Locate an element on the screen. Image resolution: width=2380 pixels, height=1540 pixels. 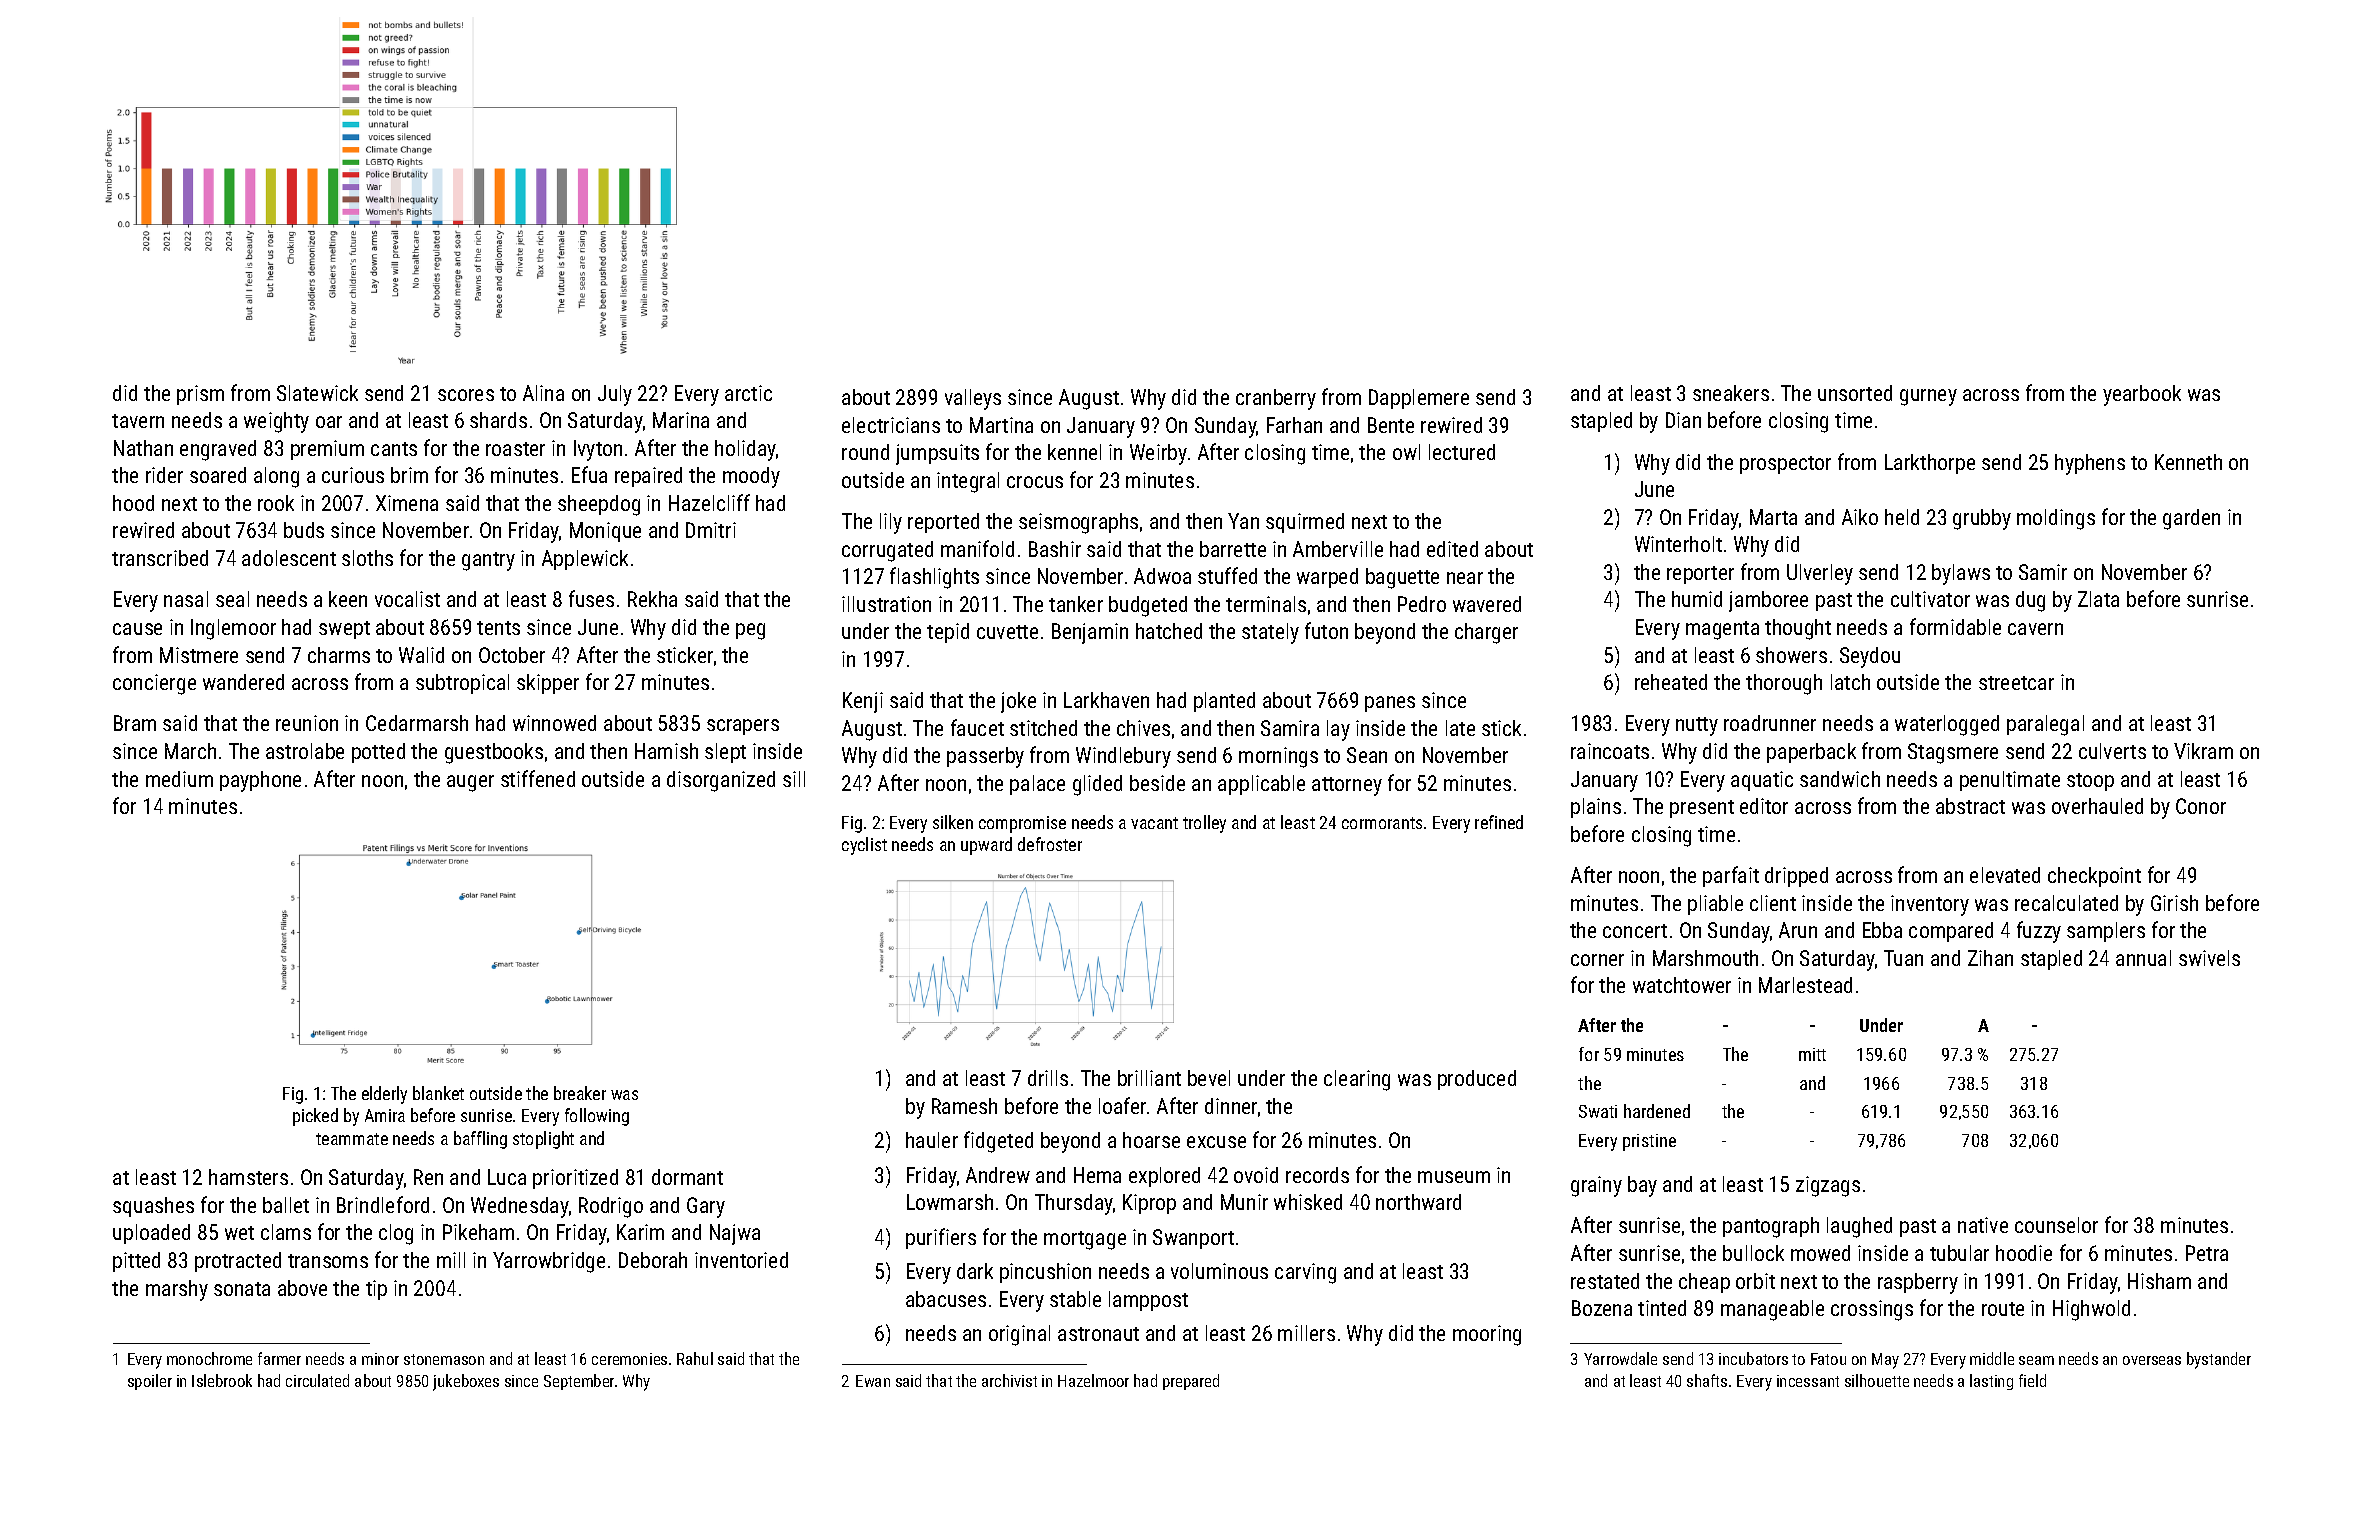
Alina is located at coordinates (543, 393).
